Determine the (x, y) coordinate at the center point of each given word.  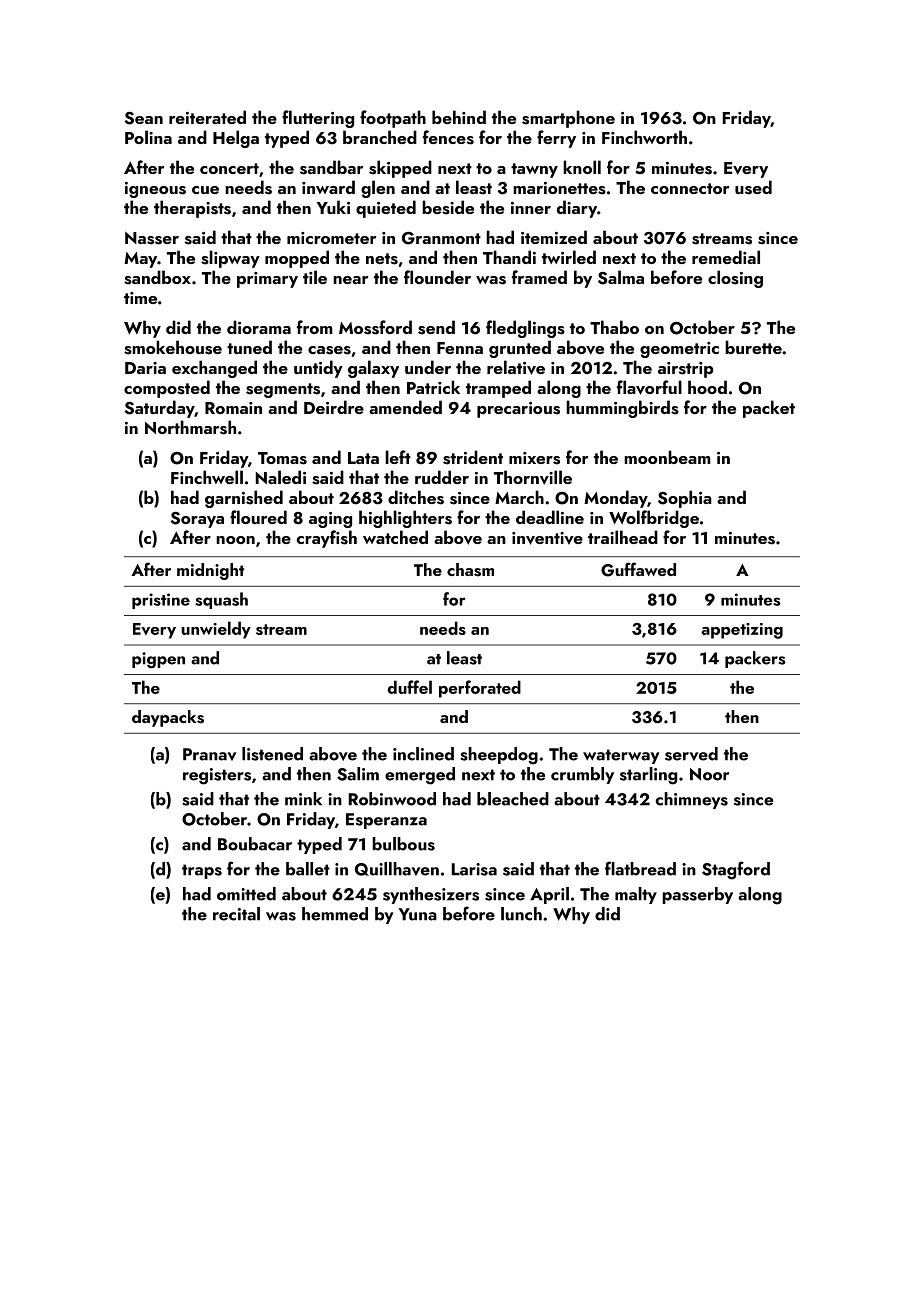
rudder (442, 477)
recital (236, 914)
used (753, 187)
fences (448, 137)
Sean (144, 118)
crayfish (327, 539)
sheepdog (499, 756)
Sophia (685, 499)
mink (303, 799)
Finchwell (207, 477)
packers (755, 659)
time (140, 298)
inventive (547, 538)
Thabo (614, 327)
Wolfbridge (654, 519)
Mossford (375, 327)
